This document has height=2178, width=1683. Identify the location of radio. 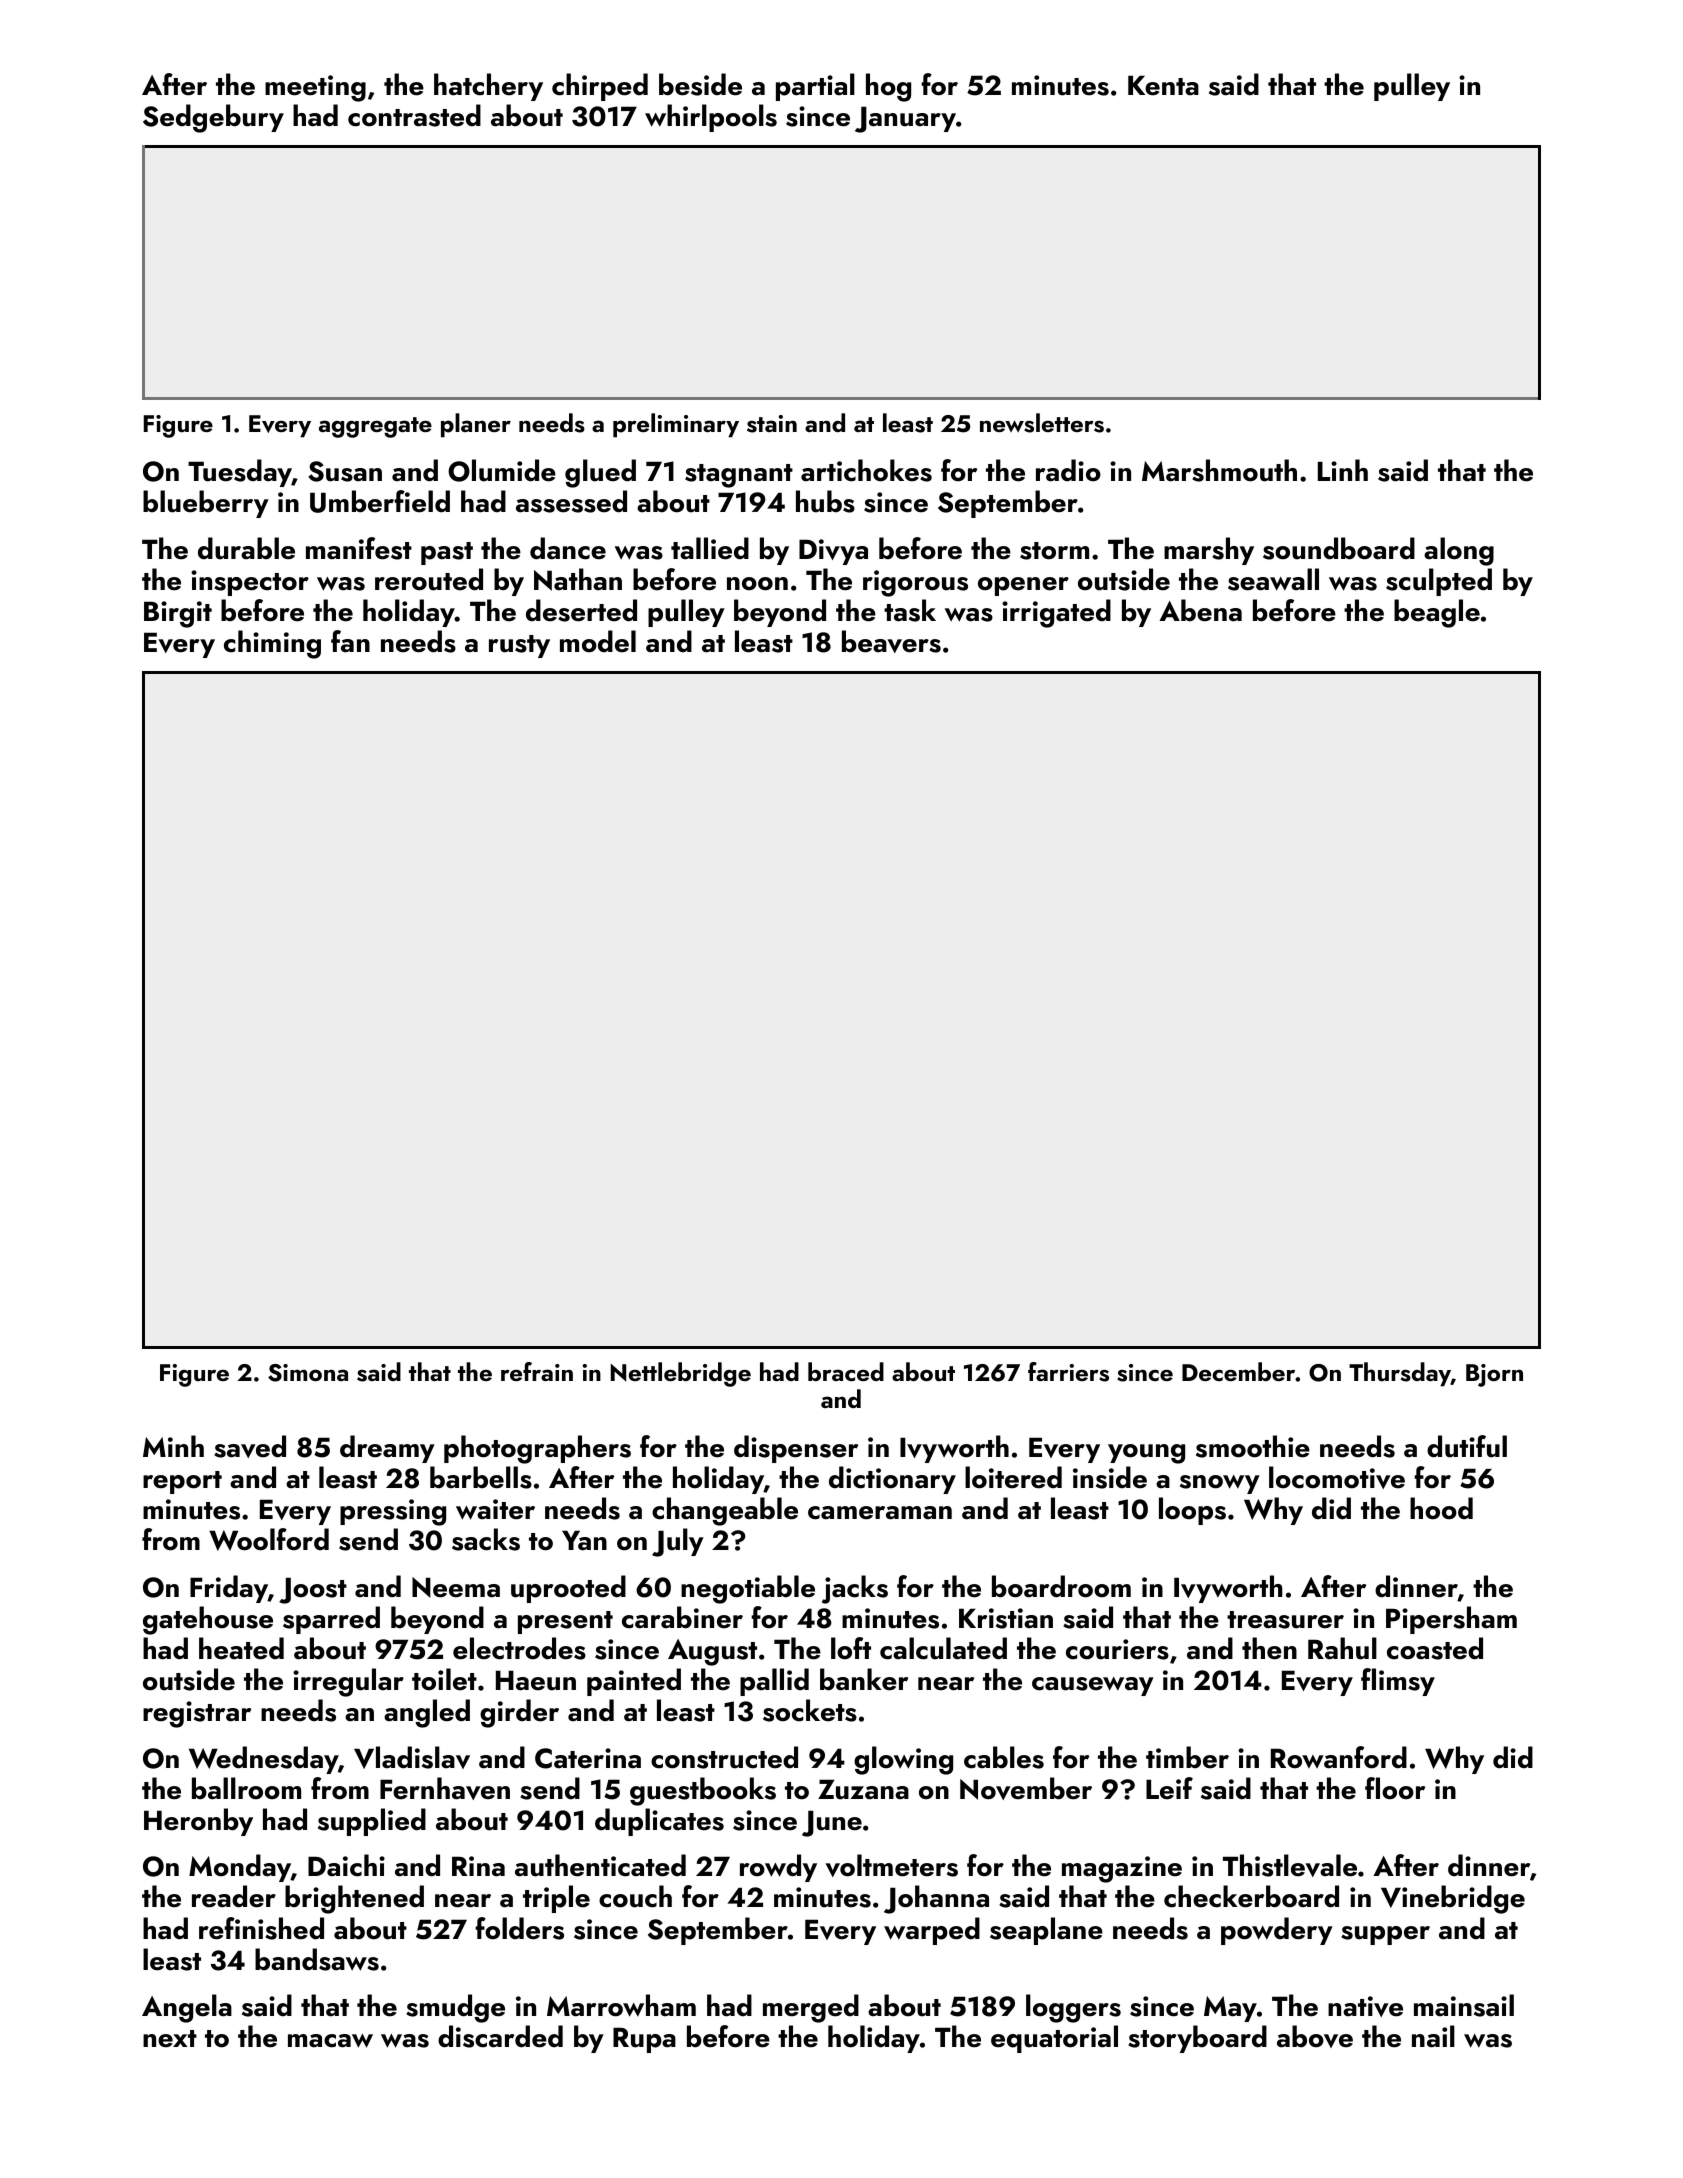
(1068, 470).
